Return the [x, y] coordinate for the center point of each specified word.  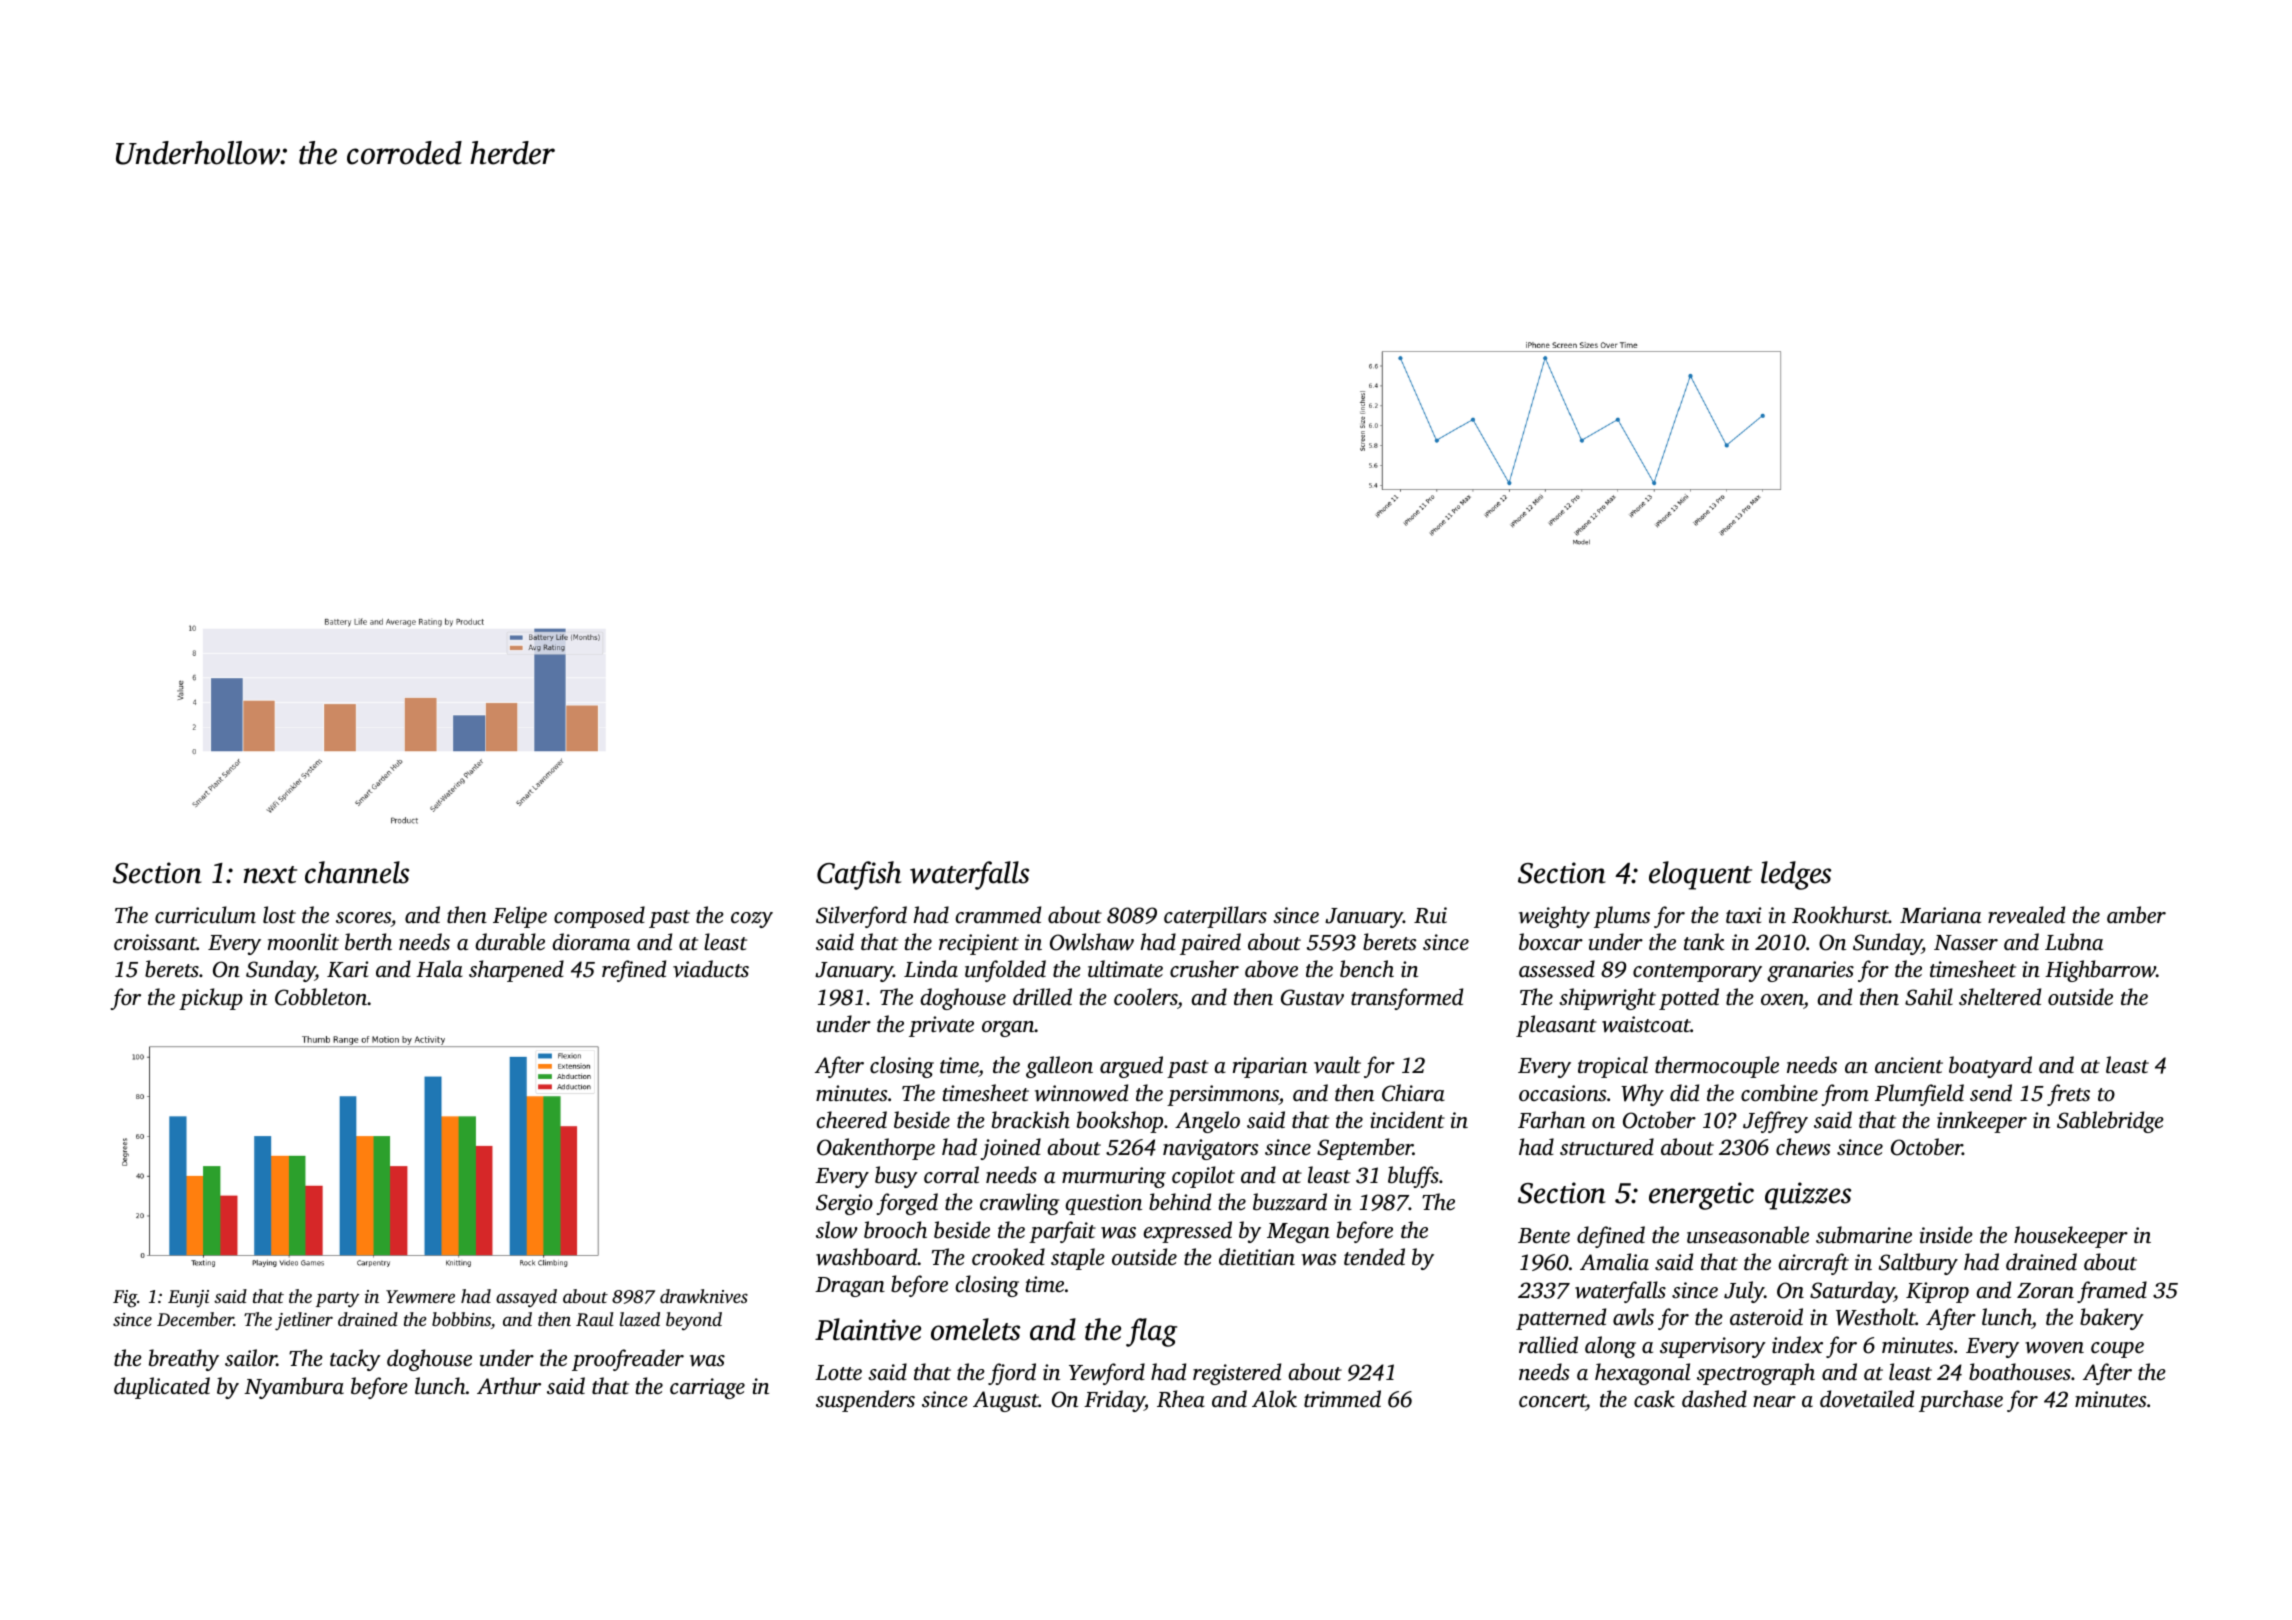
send [1991, 1092]
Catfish [859, 875]
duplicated [162, 1388]
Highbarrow [2100, 971]
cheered [852, 1119]
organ [1008, 1029]
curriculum [205, 914]
